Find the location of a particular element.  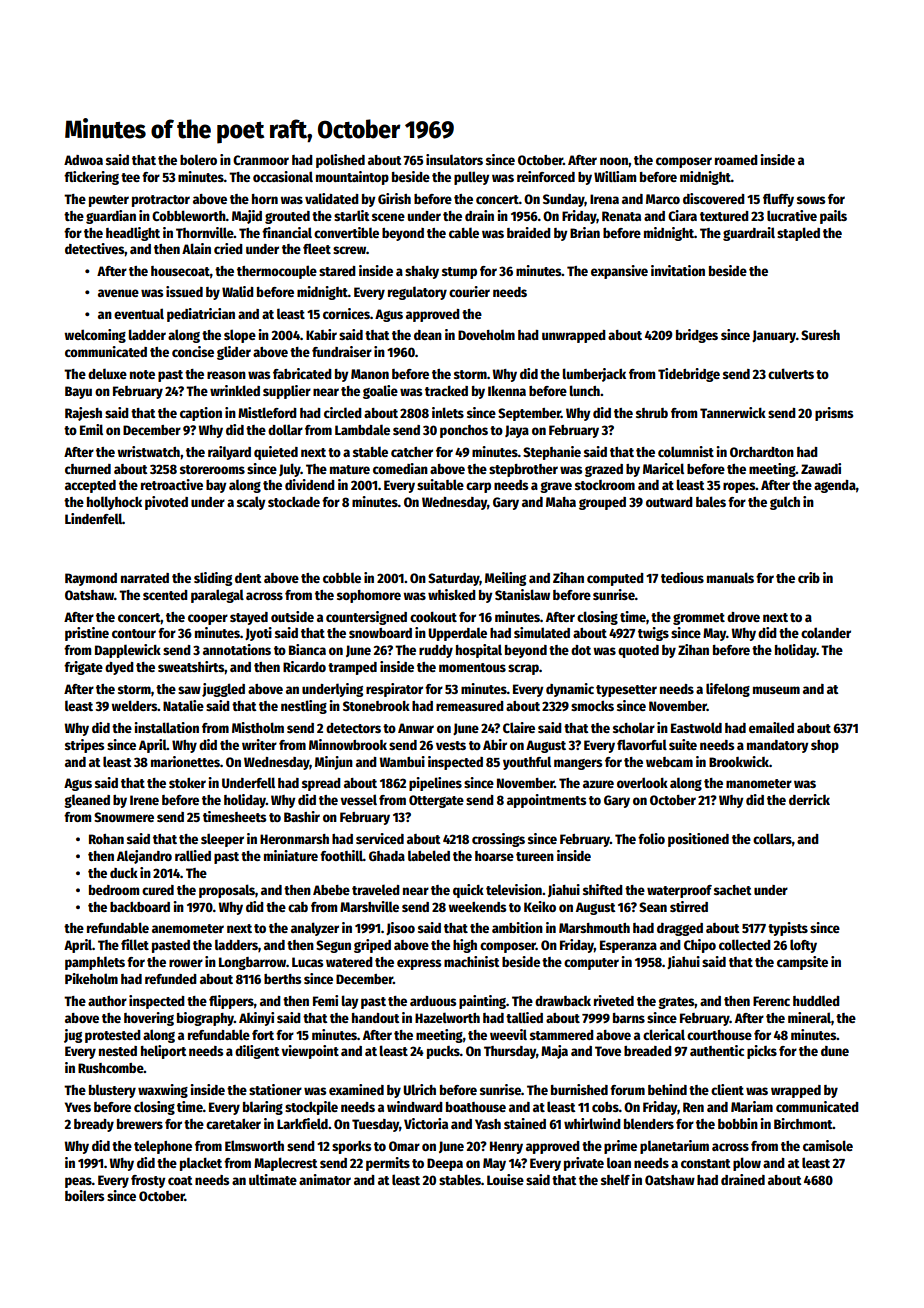

bolero is located at coordinates (198, 159).
